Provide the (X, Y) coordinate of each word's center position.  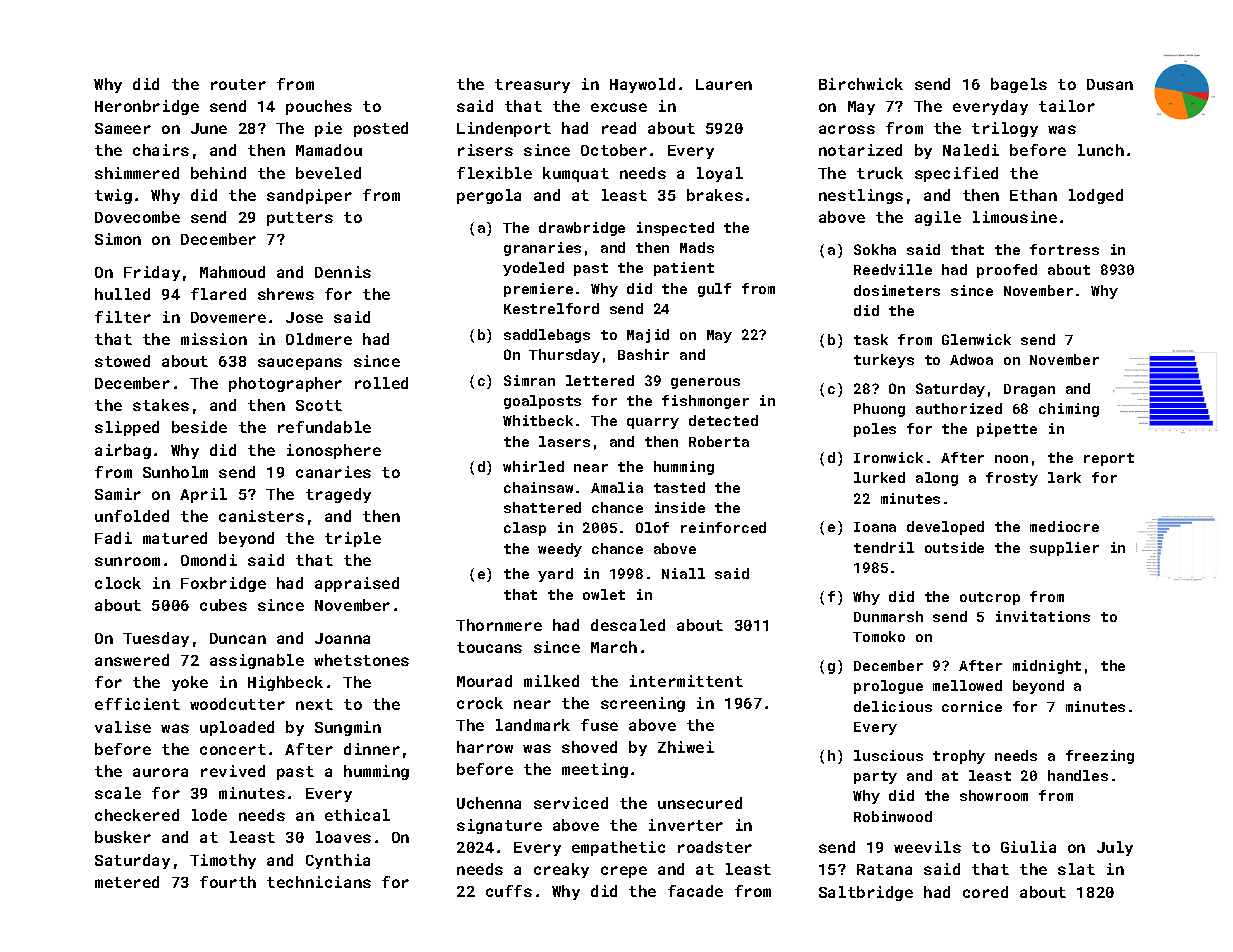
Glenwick (976, 339)
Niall (683, 573)
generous (705, 383)
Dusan (1110, 84)
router (238, 84)
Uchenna (489, 803)
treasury (532, 86)
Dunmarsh (888, 616)
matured (175, 538)
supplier (1064, 549)
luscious (888, 755)
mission (214, 339)
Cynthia (338, 861)
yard (555, 575)
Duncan (238, 638)
